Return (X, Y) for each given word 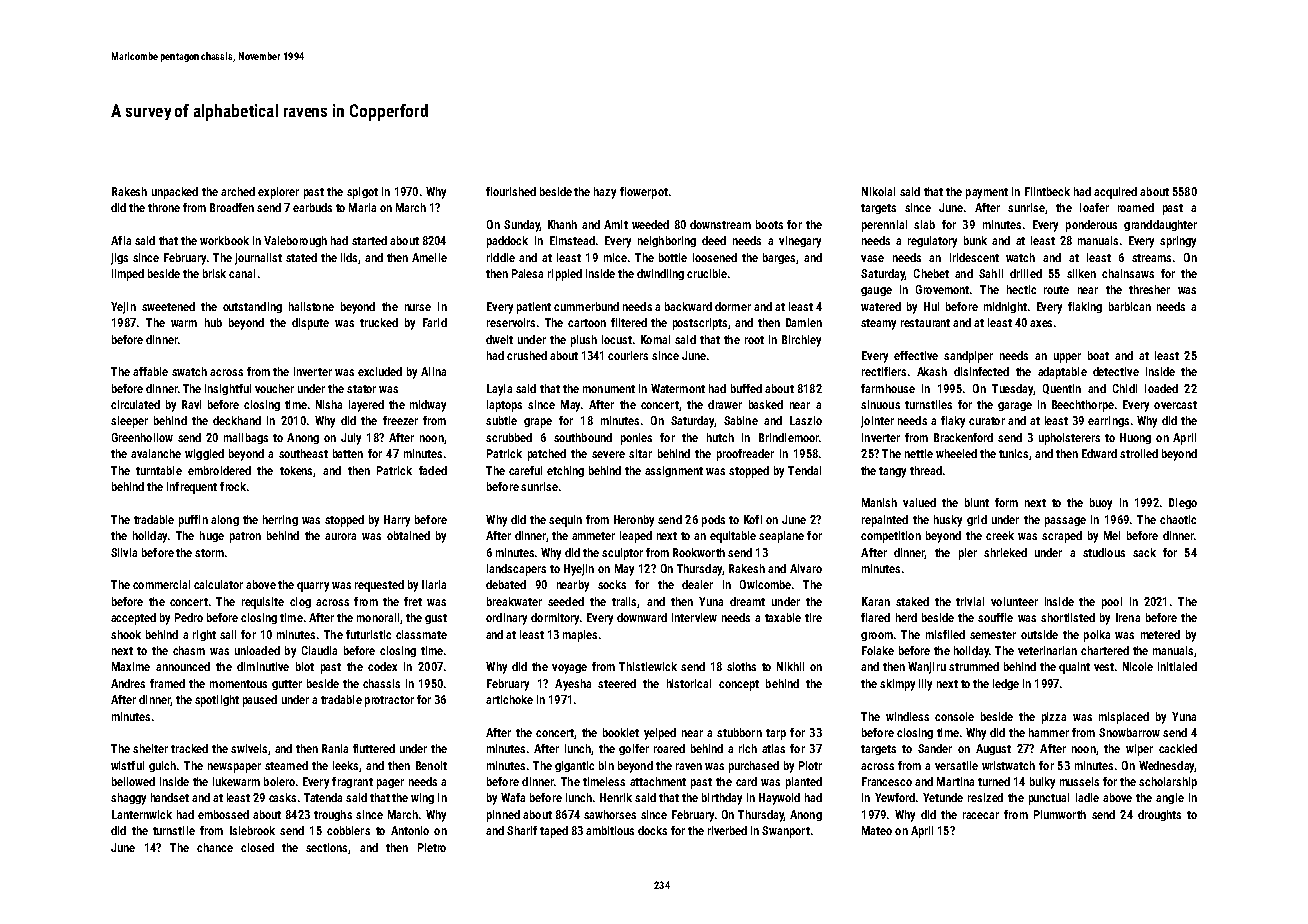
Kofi (753, 519)
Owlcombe (765, 584)
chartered (1105, 650)
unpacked (175, 193)
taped (554, 832)
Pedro (189, 617)
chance (215, 847)
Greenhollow (142, 437)
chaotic (1178, 519)
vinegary (800, 242)
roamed (1136, 207)
